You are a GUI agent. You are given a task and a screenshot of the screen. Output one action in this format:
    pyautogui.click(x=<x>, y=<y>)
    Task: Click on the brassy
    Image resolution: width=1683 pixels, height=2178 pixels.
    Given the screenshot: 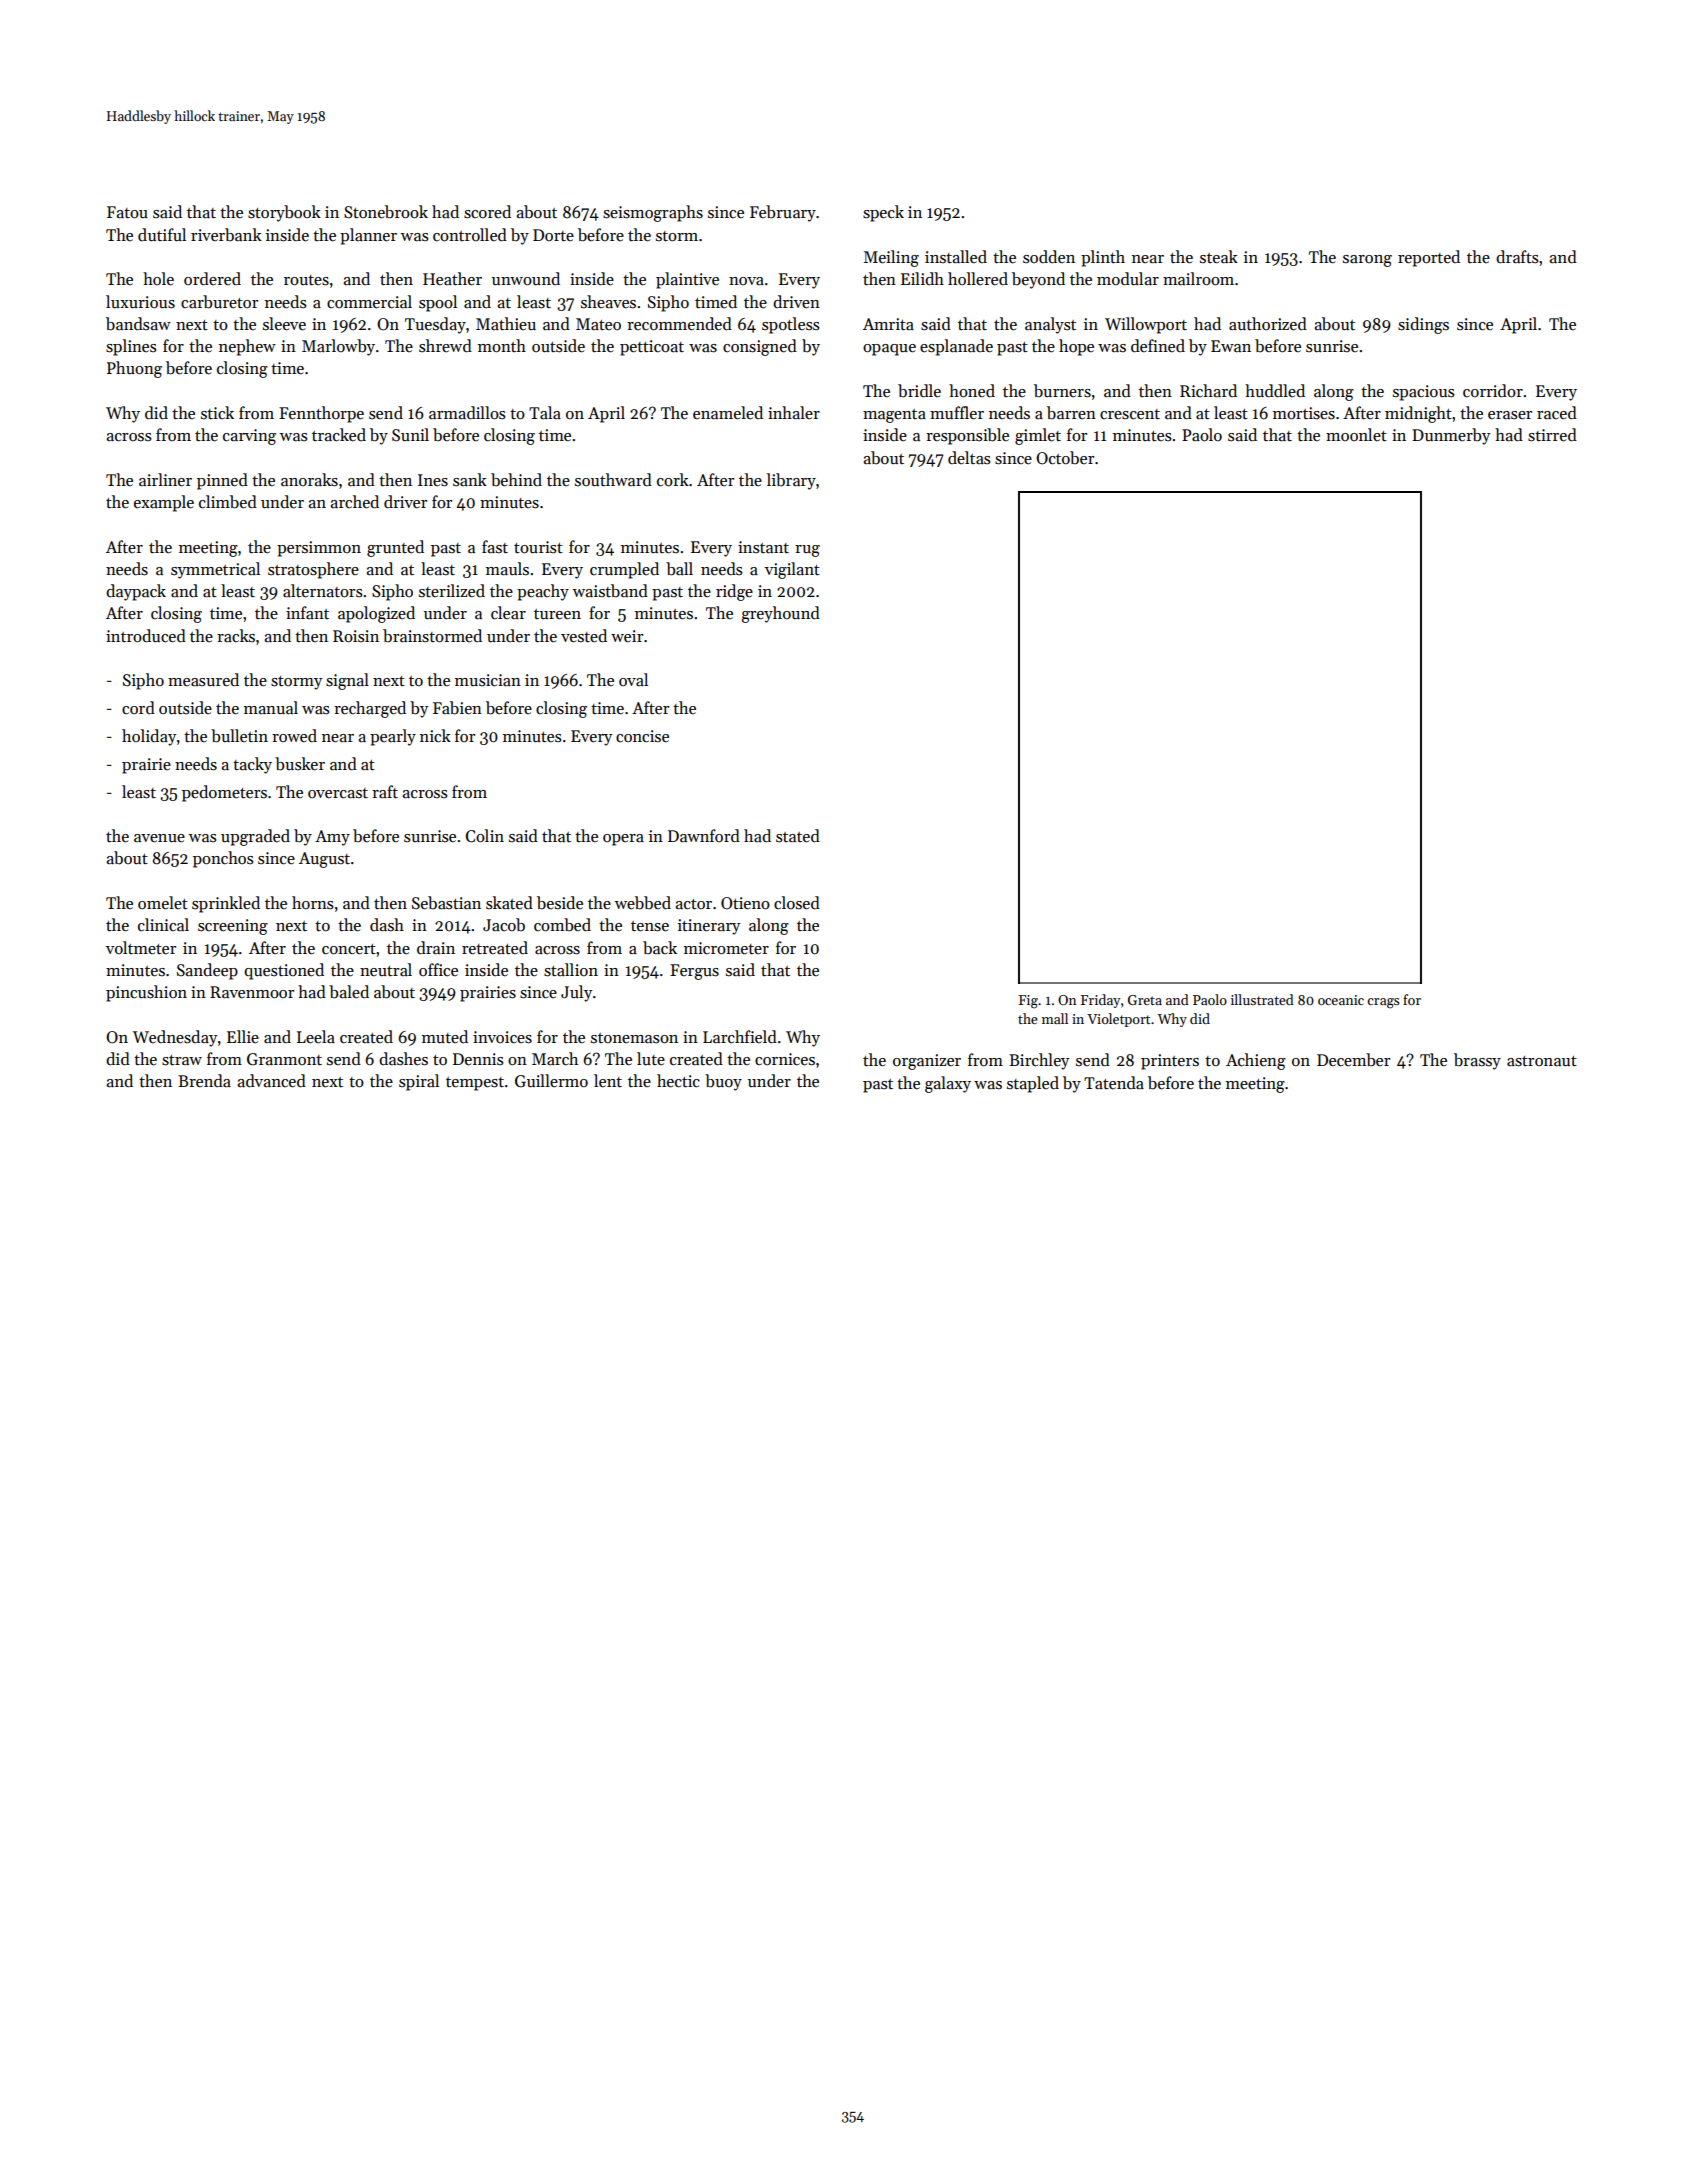 What is the action you would take?
    pyautogui.click(x=1477, y=1061)
